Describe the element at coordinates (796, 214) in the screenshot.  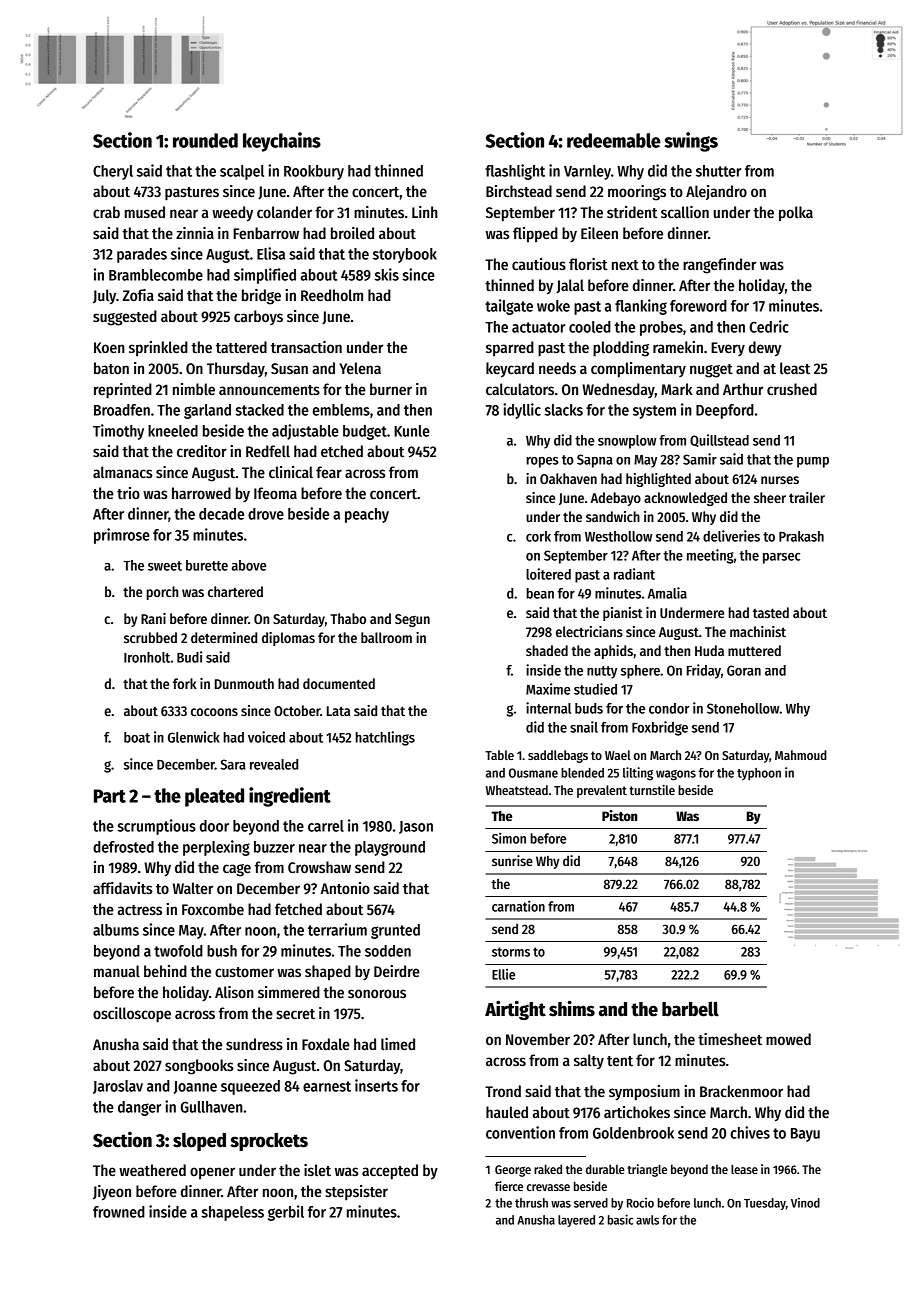
I see `polka` at that location.
